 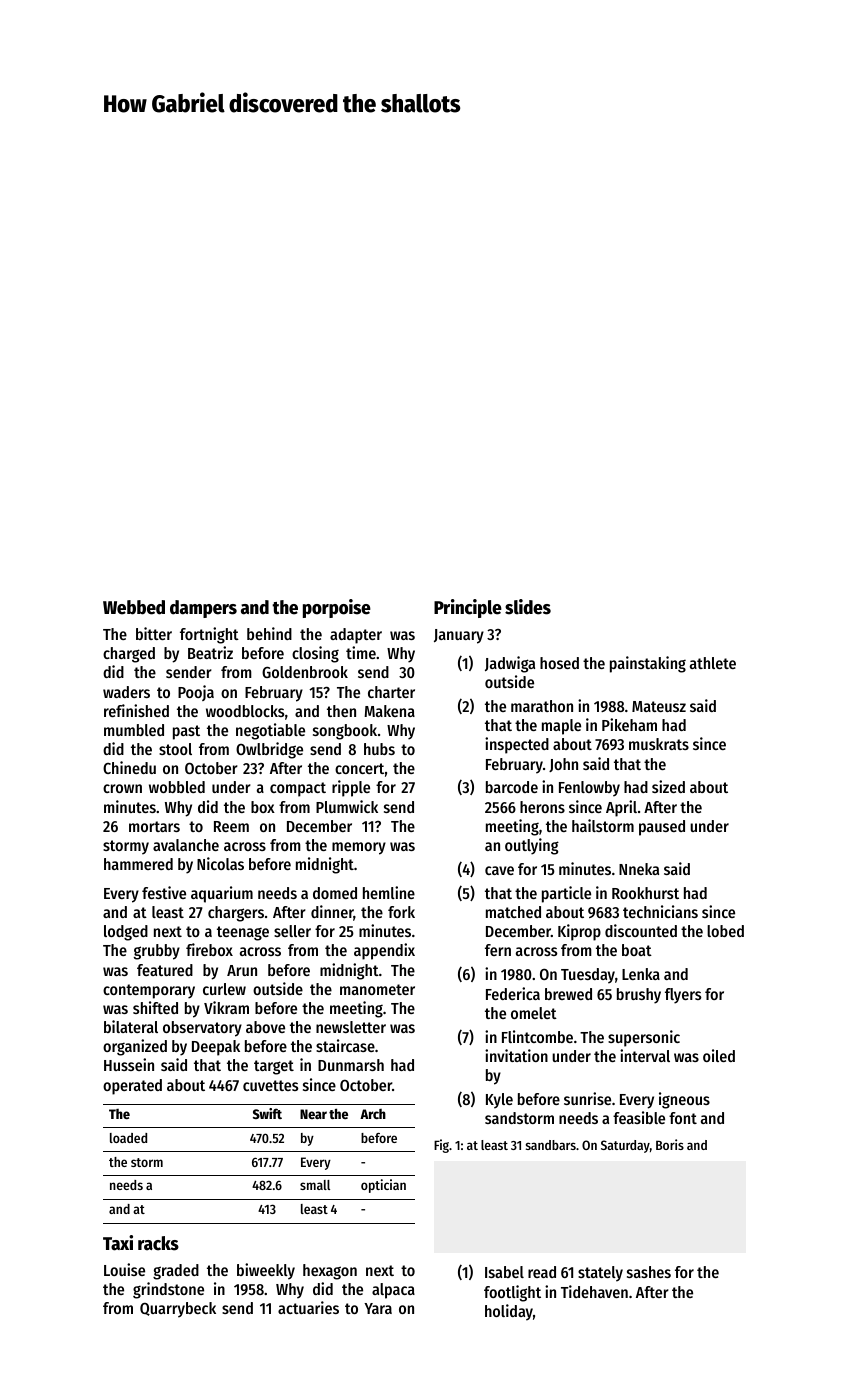 What do you see at coordinates (315, 1185) in the document?
I see `small` at bounding box center [315, 1185].
